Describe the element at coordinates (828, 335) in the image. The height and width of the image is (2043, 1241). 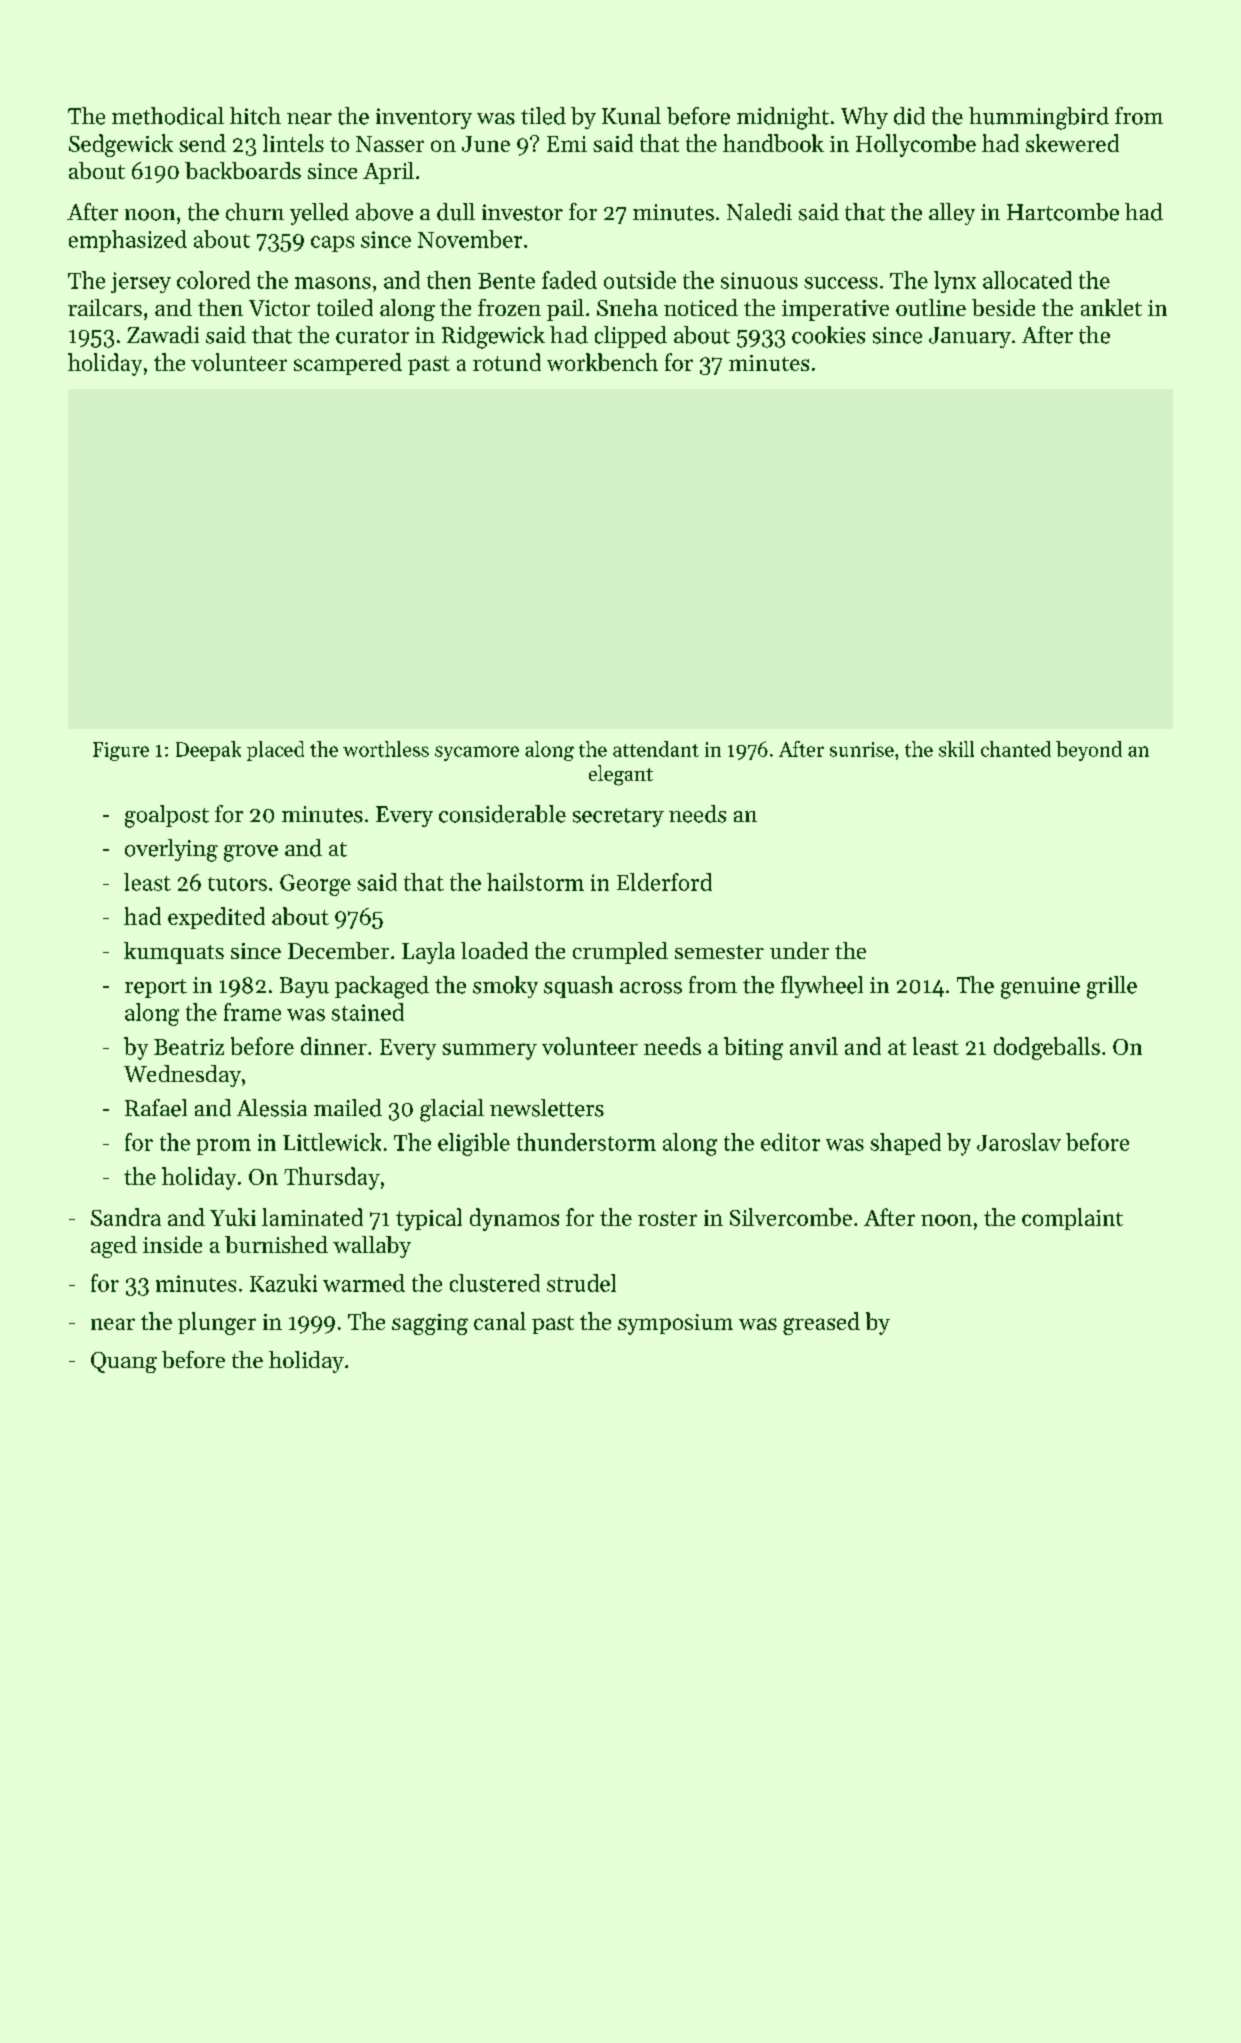
I see `cookies` at that location.
